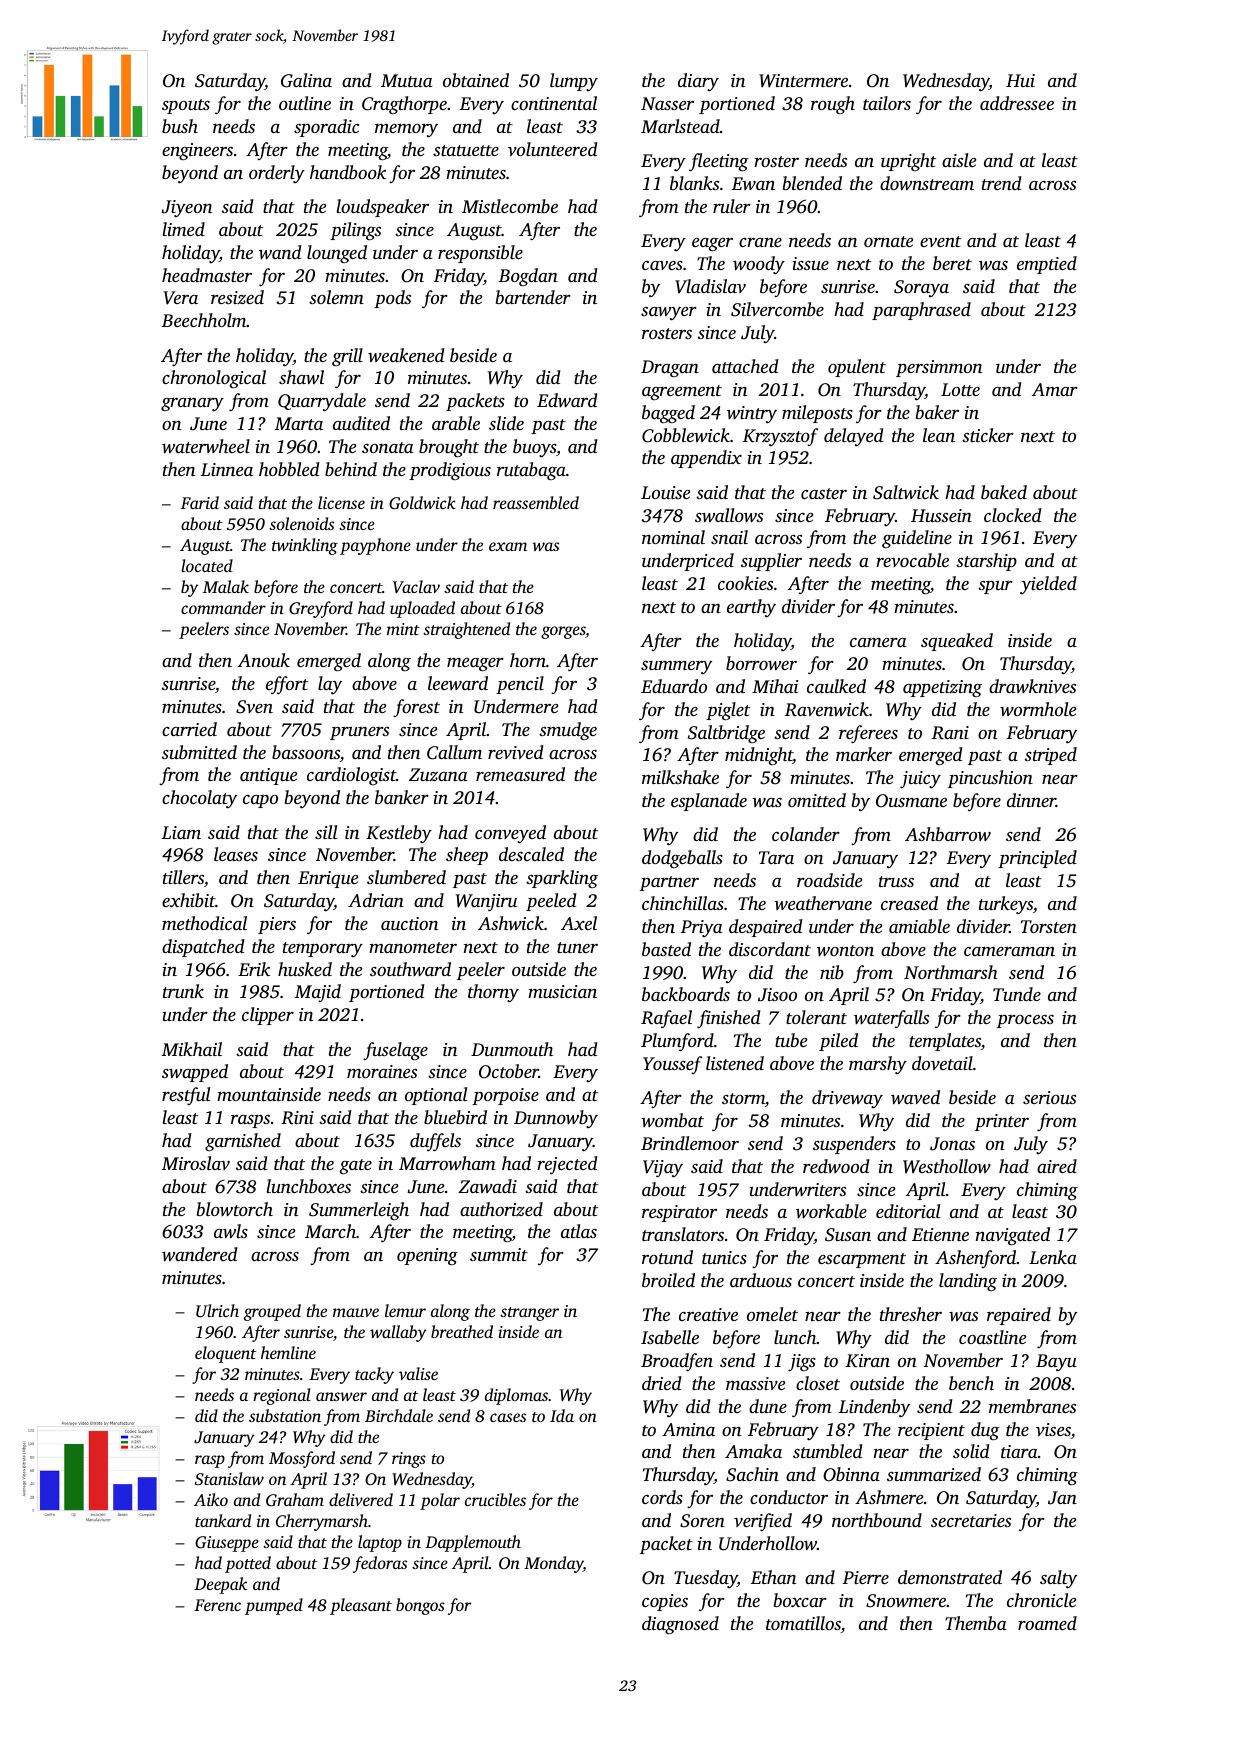  I want to click on pumped, so click(274, 1606).
